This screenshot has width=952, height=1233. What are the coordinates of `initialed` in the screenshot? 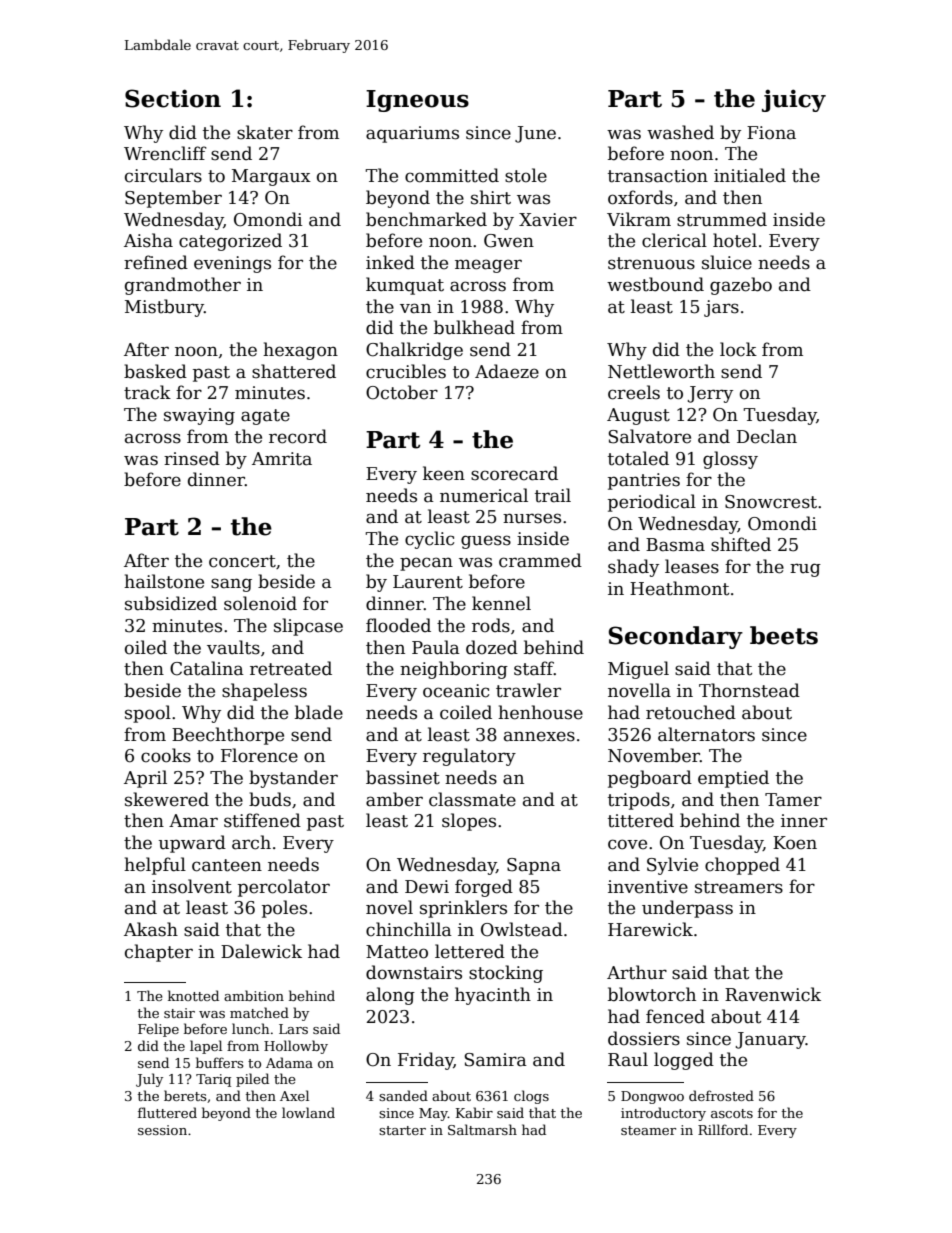 It's located at (750, 175).
